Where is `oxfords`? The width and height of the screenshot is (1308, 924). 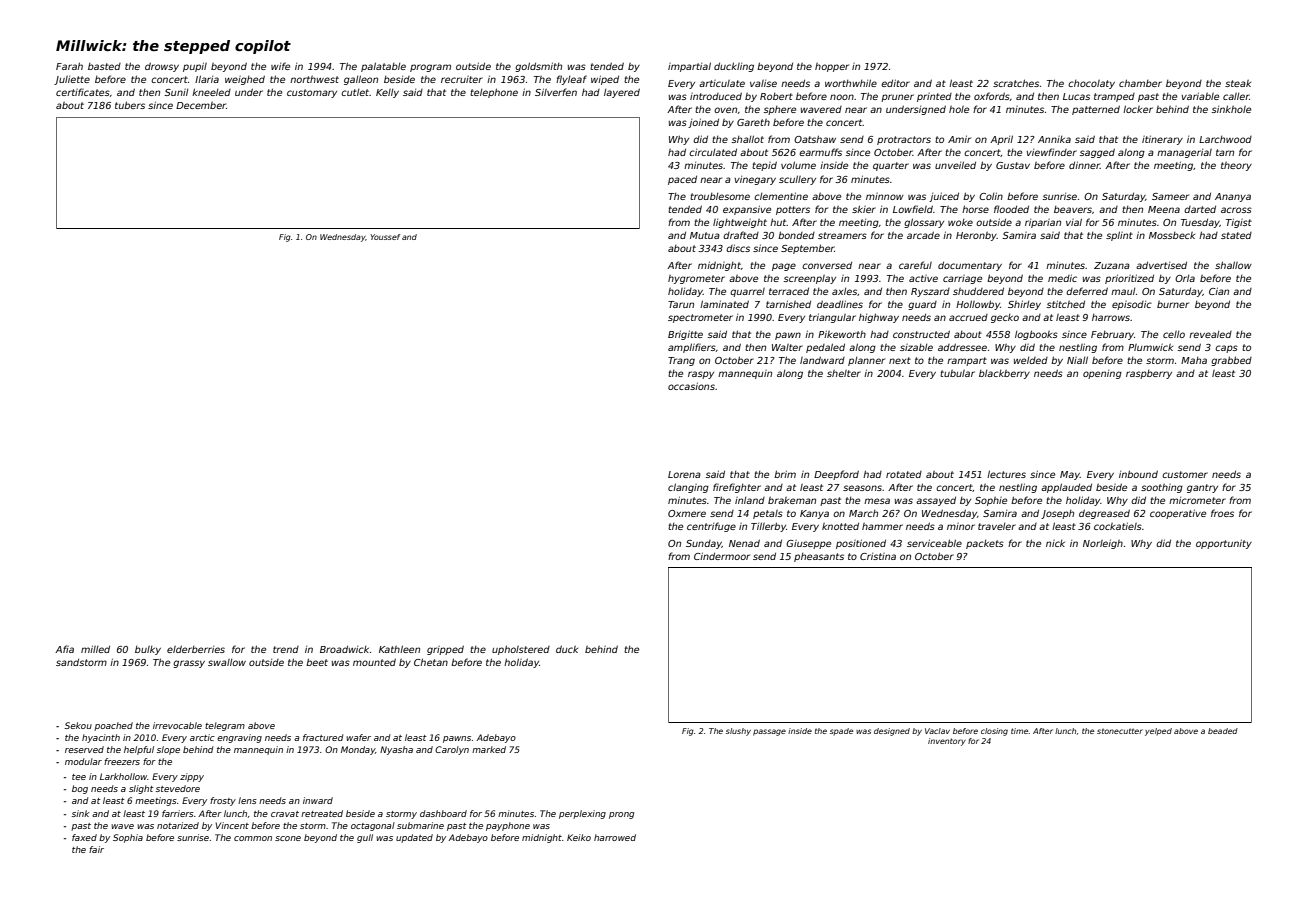 oxfords is located at coordinates (992, 96).
